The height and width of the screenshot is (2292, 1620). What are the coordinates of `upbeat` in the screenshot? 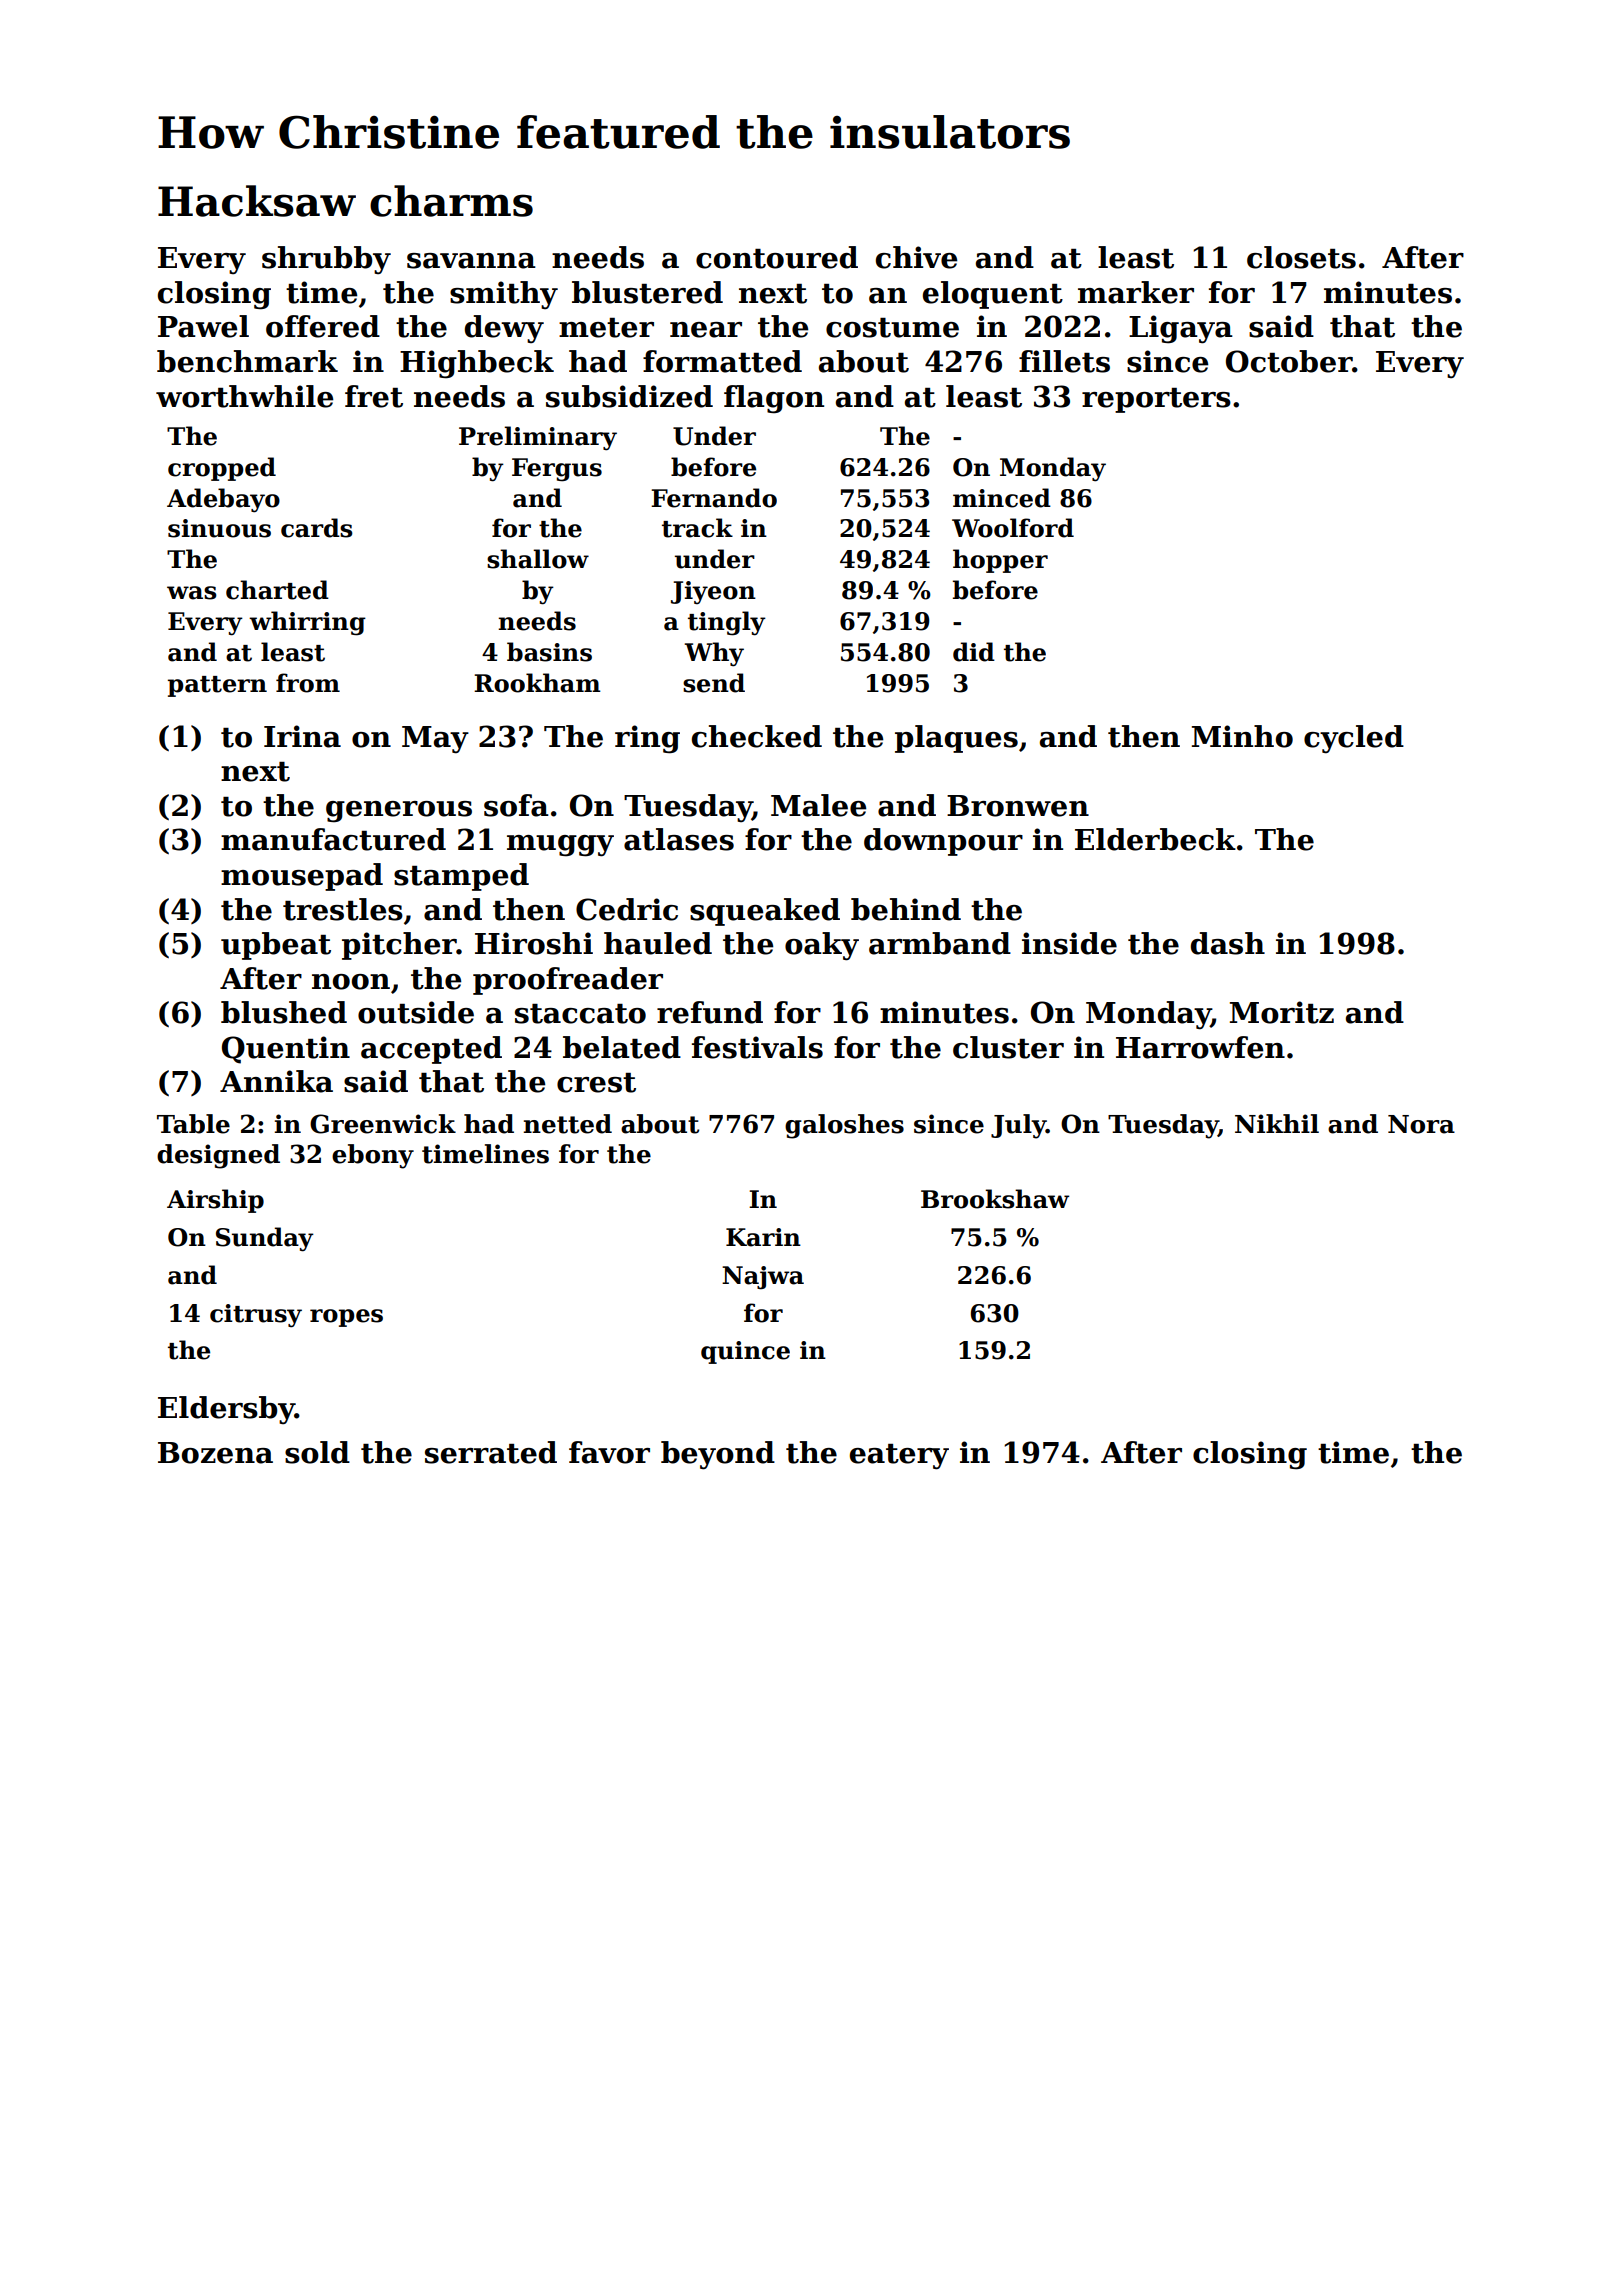 It's located at (276, 946).
